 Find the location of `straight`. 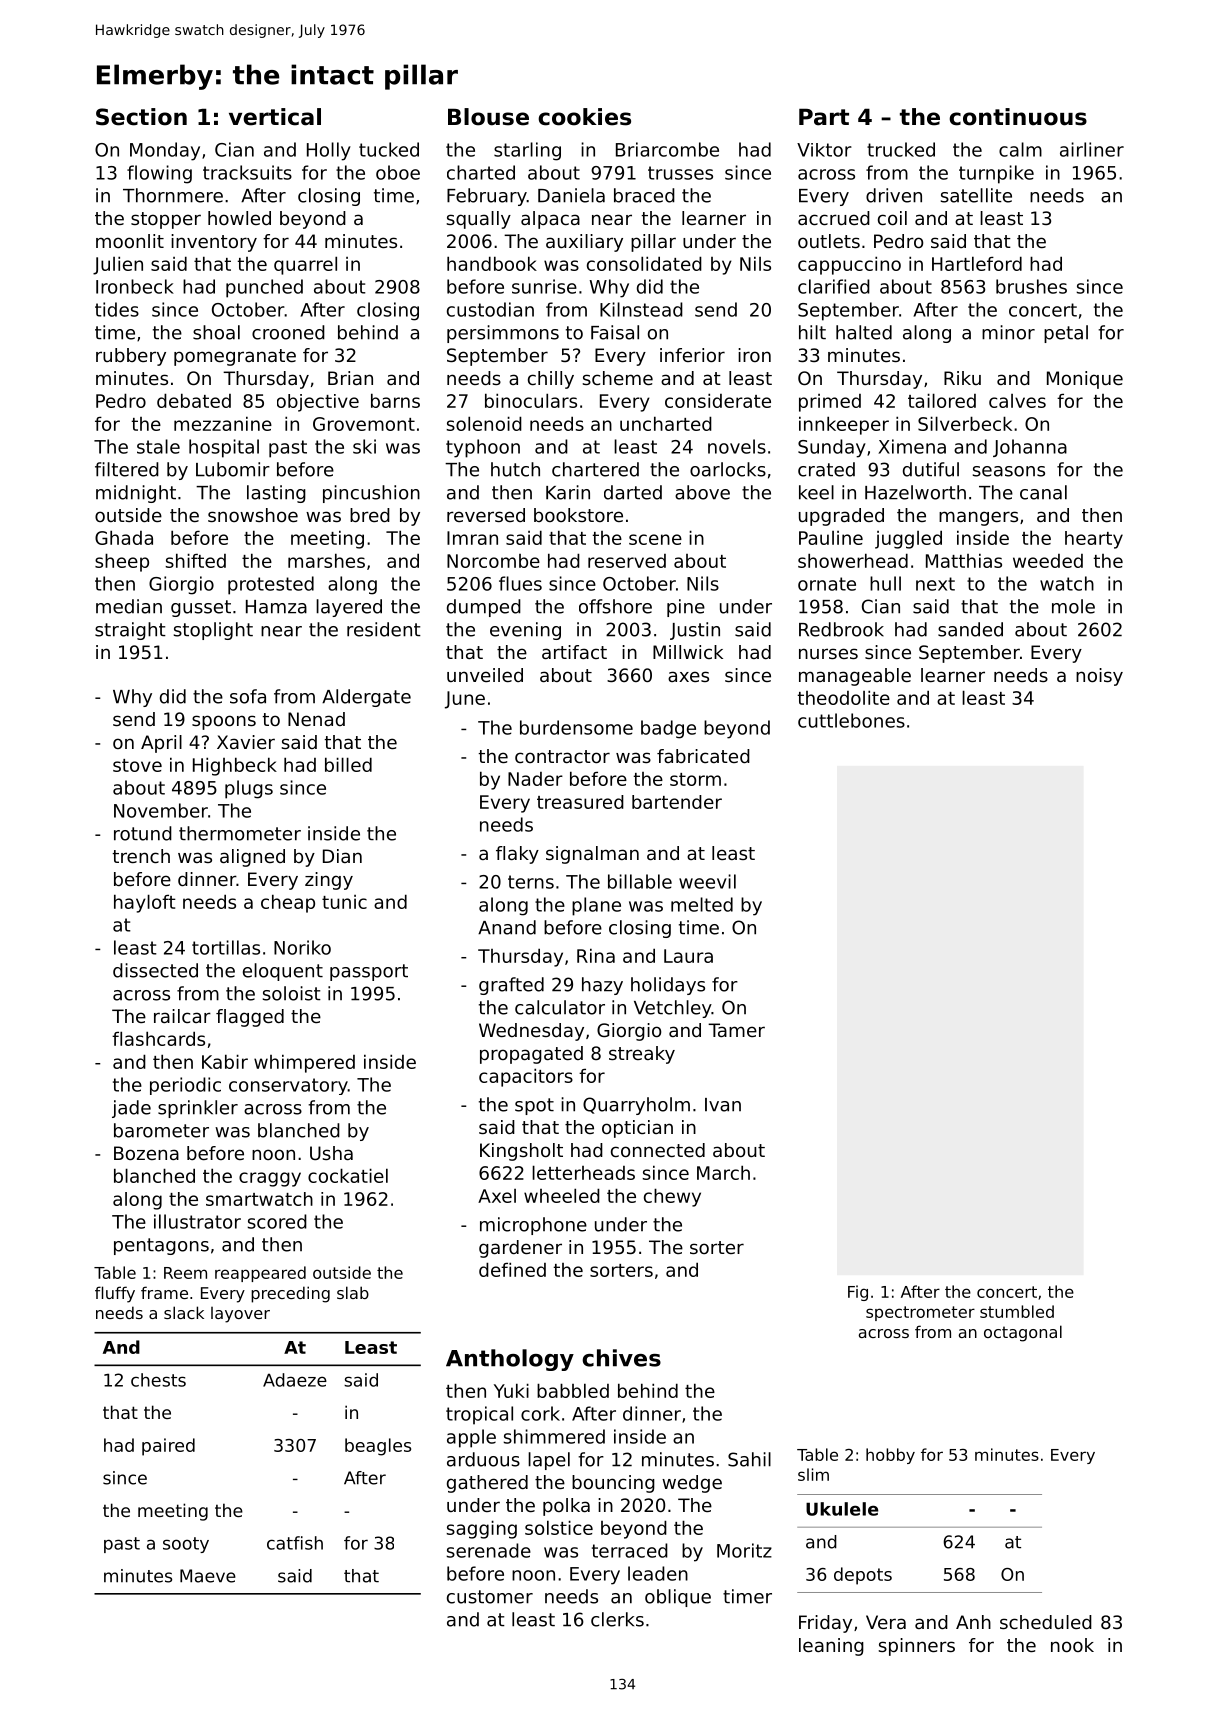

straight is located at coordinates (130, 631).
